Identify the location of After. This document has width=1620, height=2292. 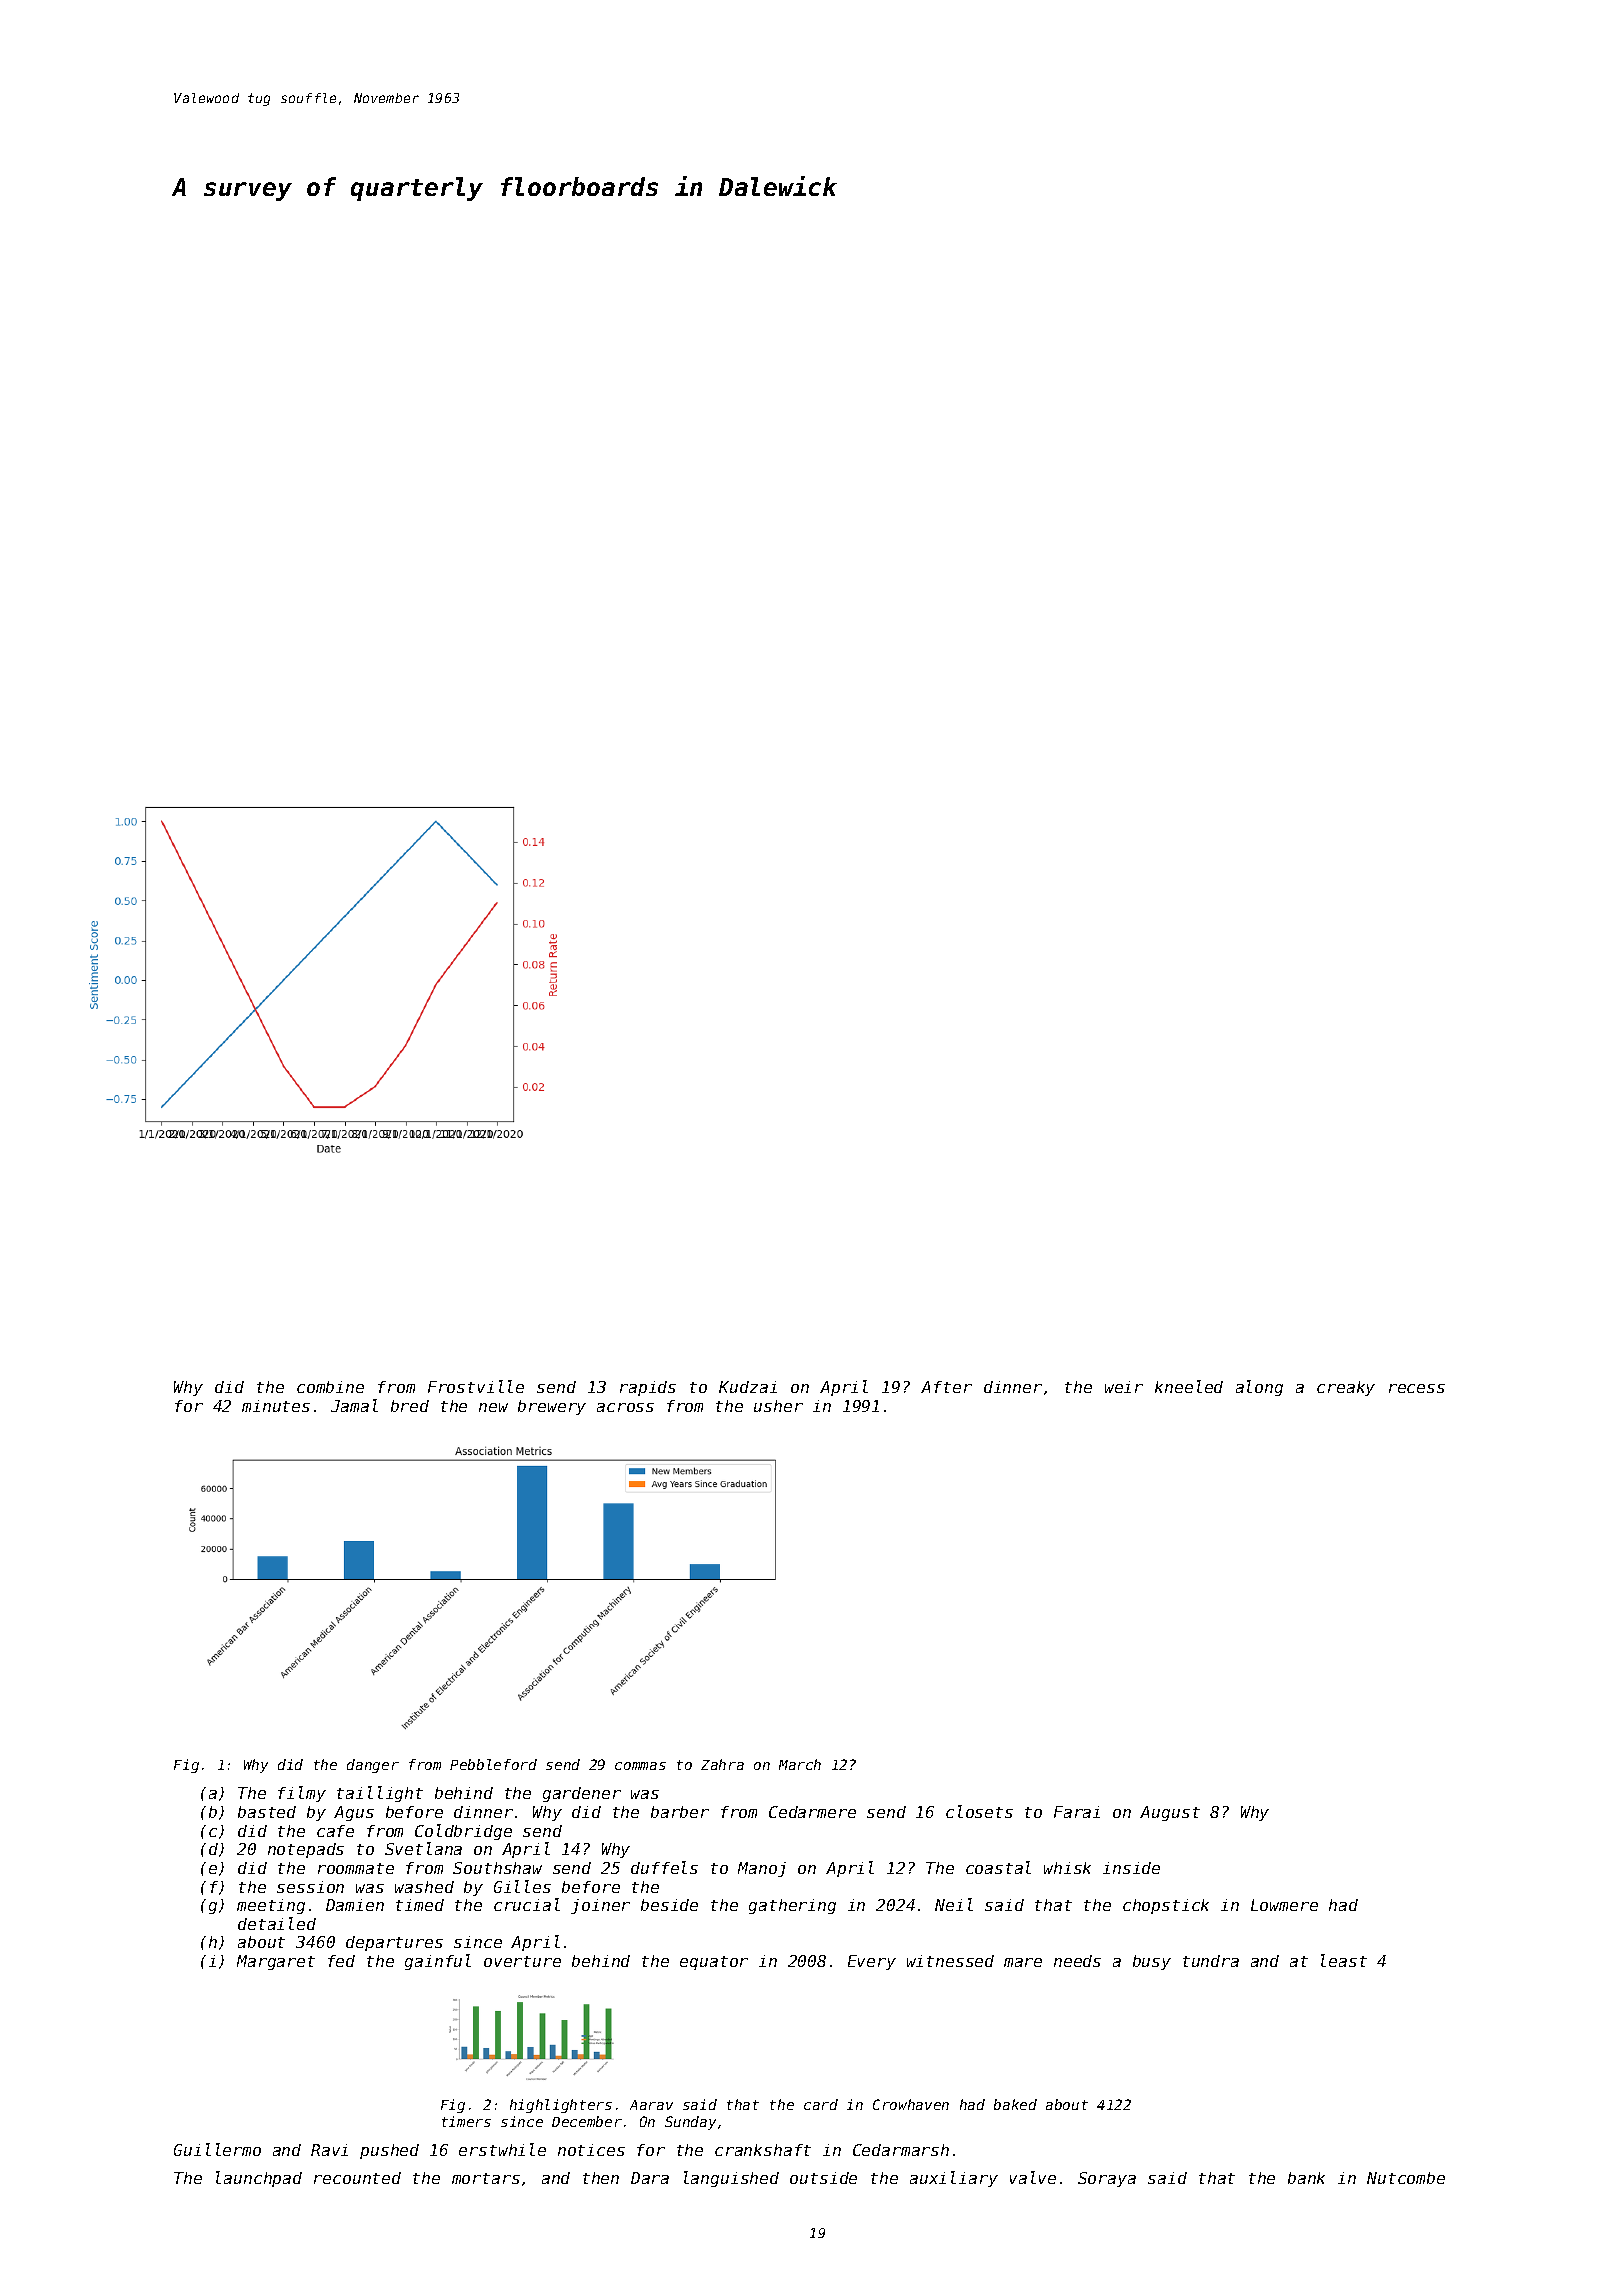
(946, 1387).
